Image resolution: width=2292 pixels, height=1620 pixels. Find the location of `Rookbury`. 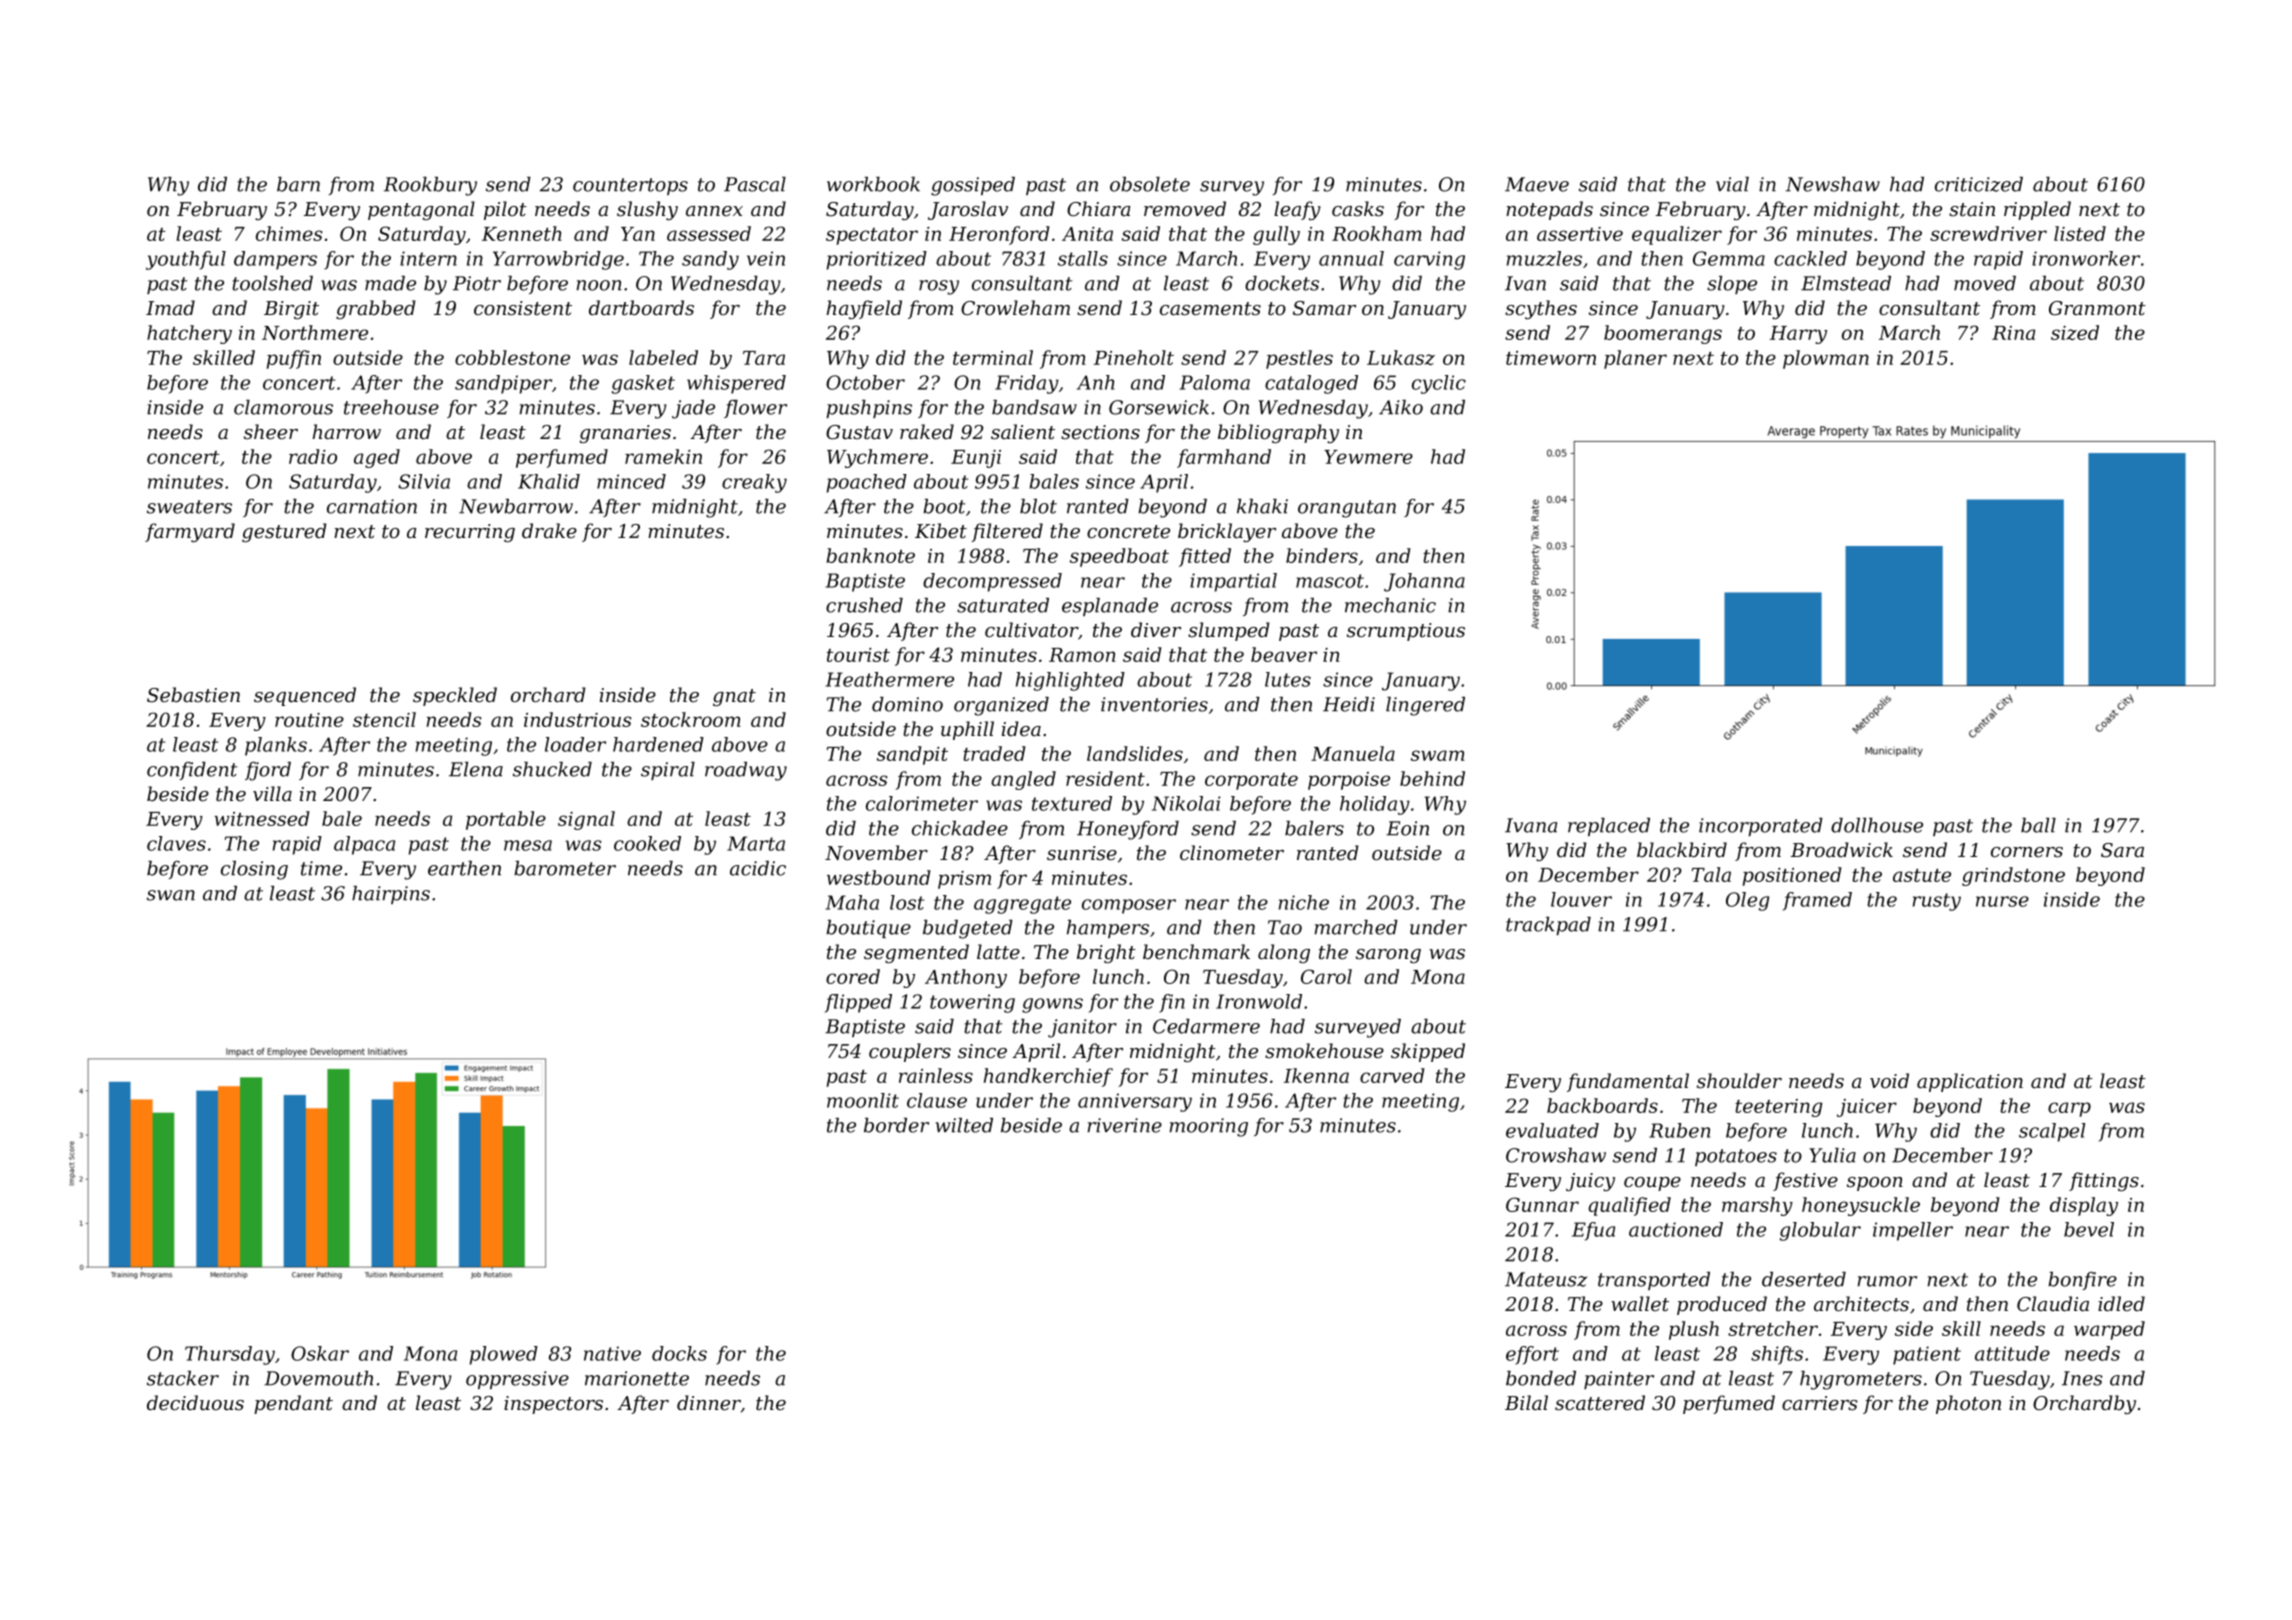

Rookbury is located at coordinates (430, 186).
